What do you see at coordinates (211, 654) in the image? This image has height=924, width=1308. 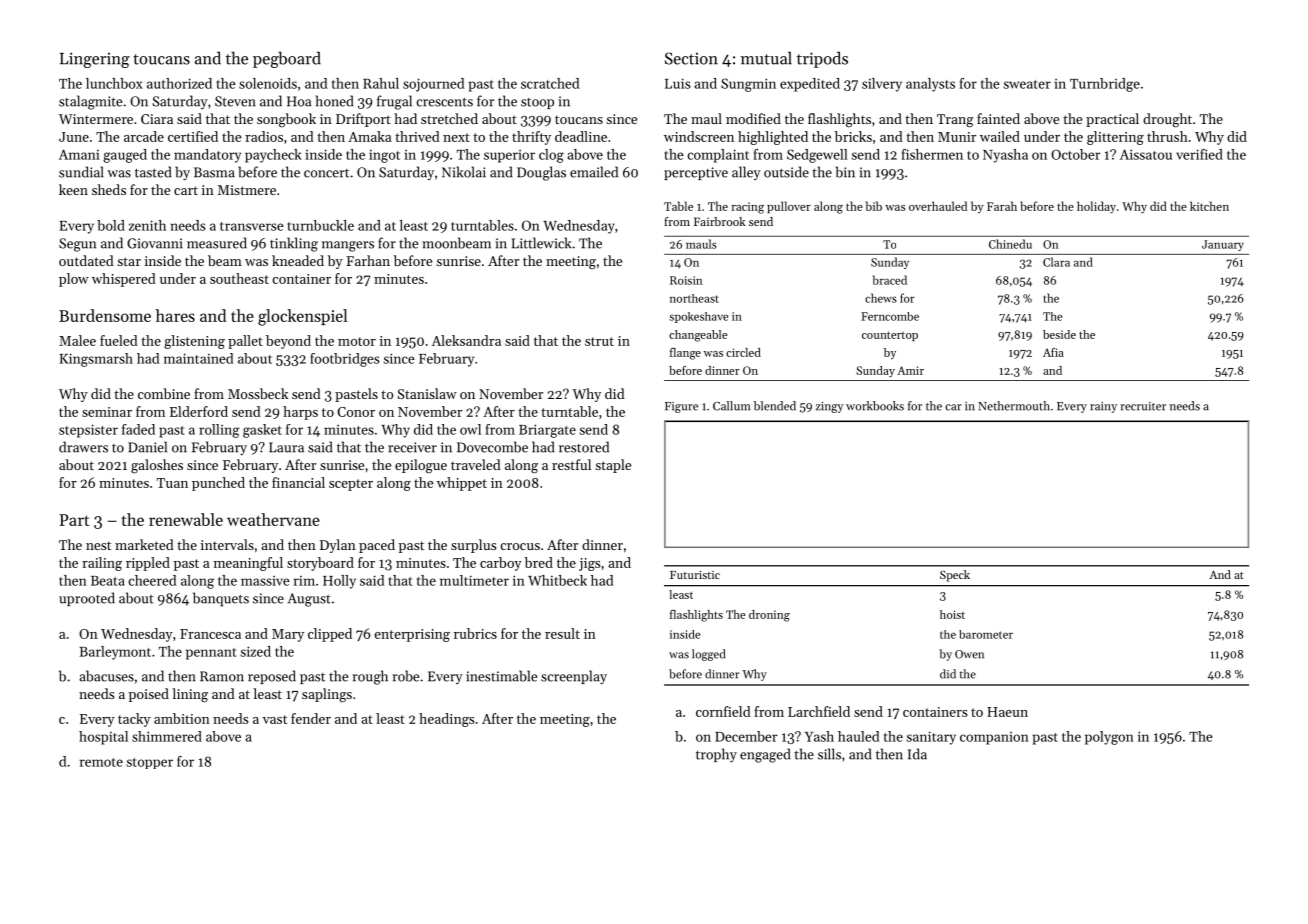 I see `pennant` at bounding box center [211, 654].
